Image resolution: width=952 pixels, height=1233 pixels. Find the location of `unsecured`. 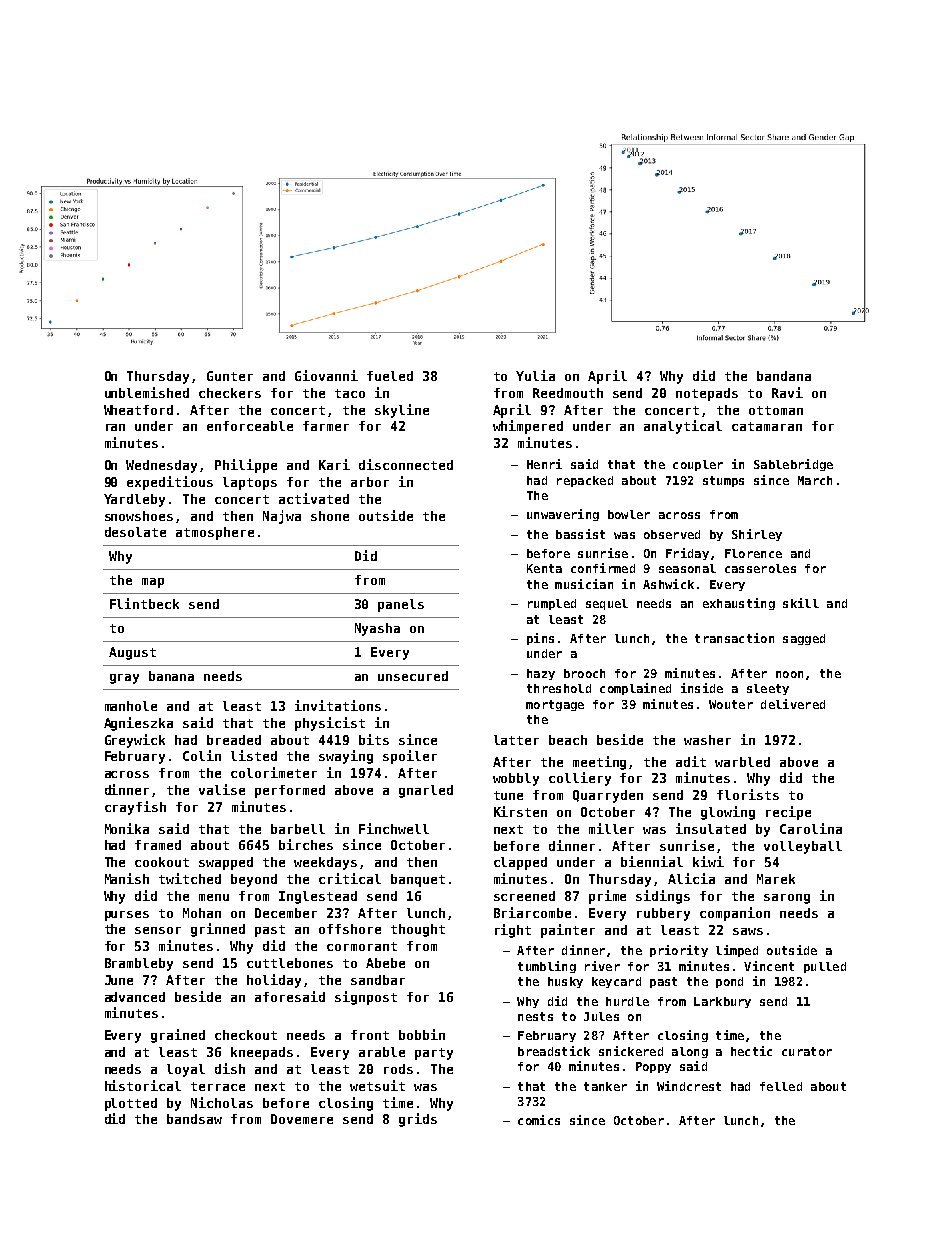

unsecured is located at coordinates (413, 676).
